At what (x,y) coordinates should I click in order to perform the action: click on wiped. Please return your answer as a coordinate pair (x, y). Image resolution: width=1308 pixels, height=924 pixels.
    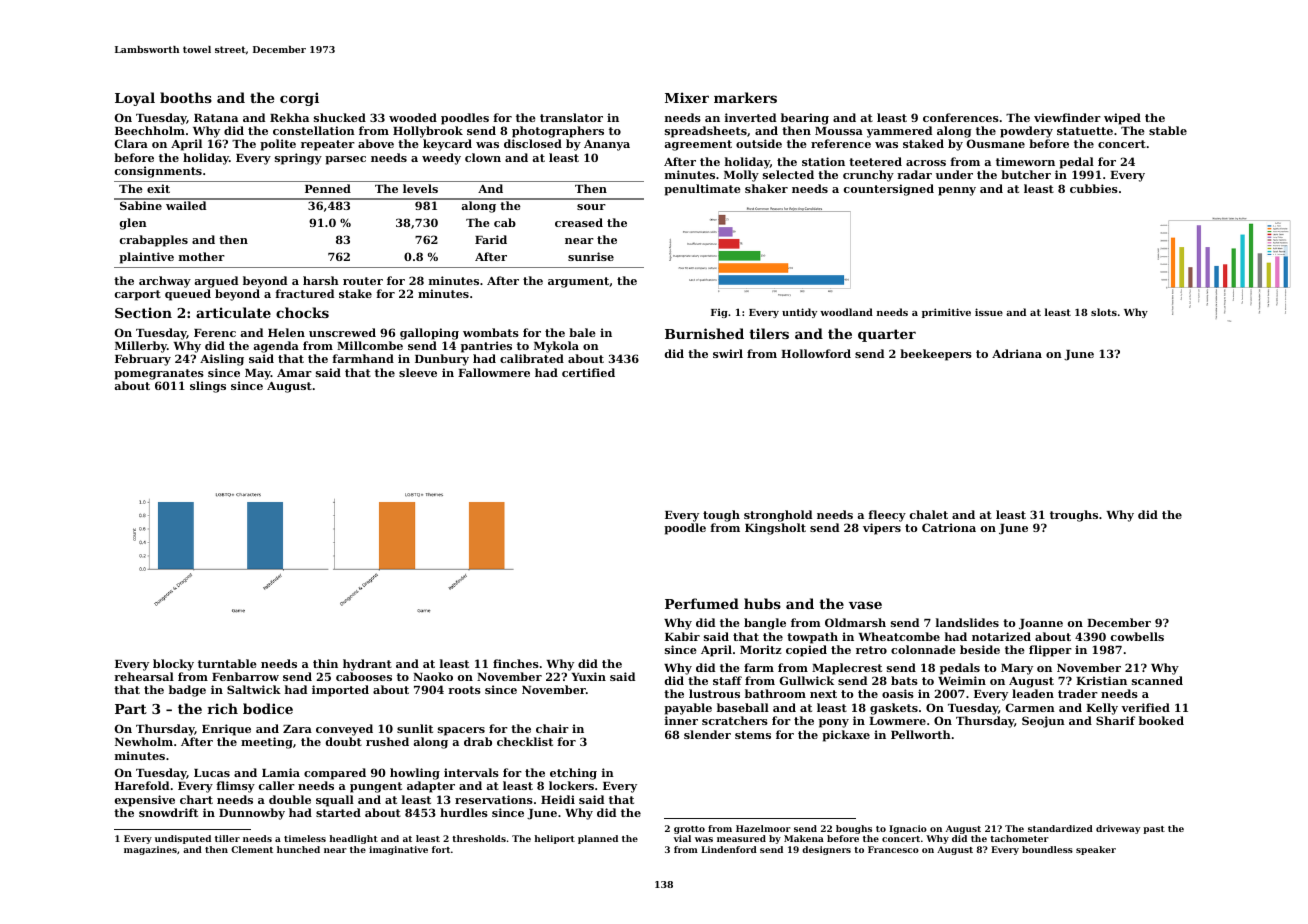
    Looking at the image, I should click on (1122, 119).
